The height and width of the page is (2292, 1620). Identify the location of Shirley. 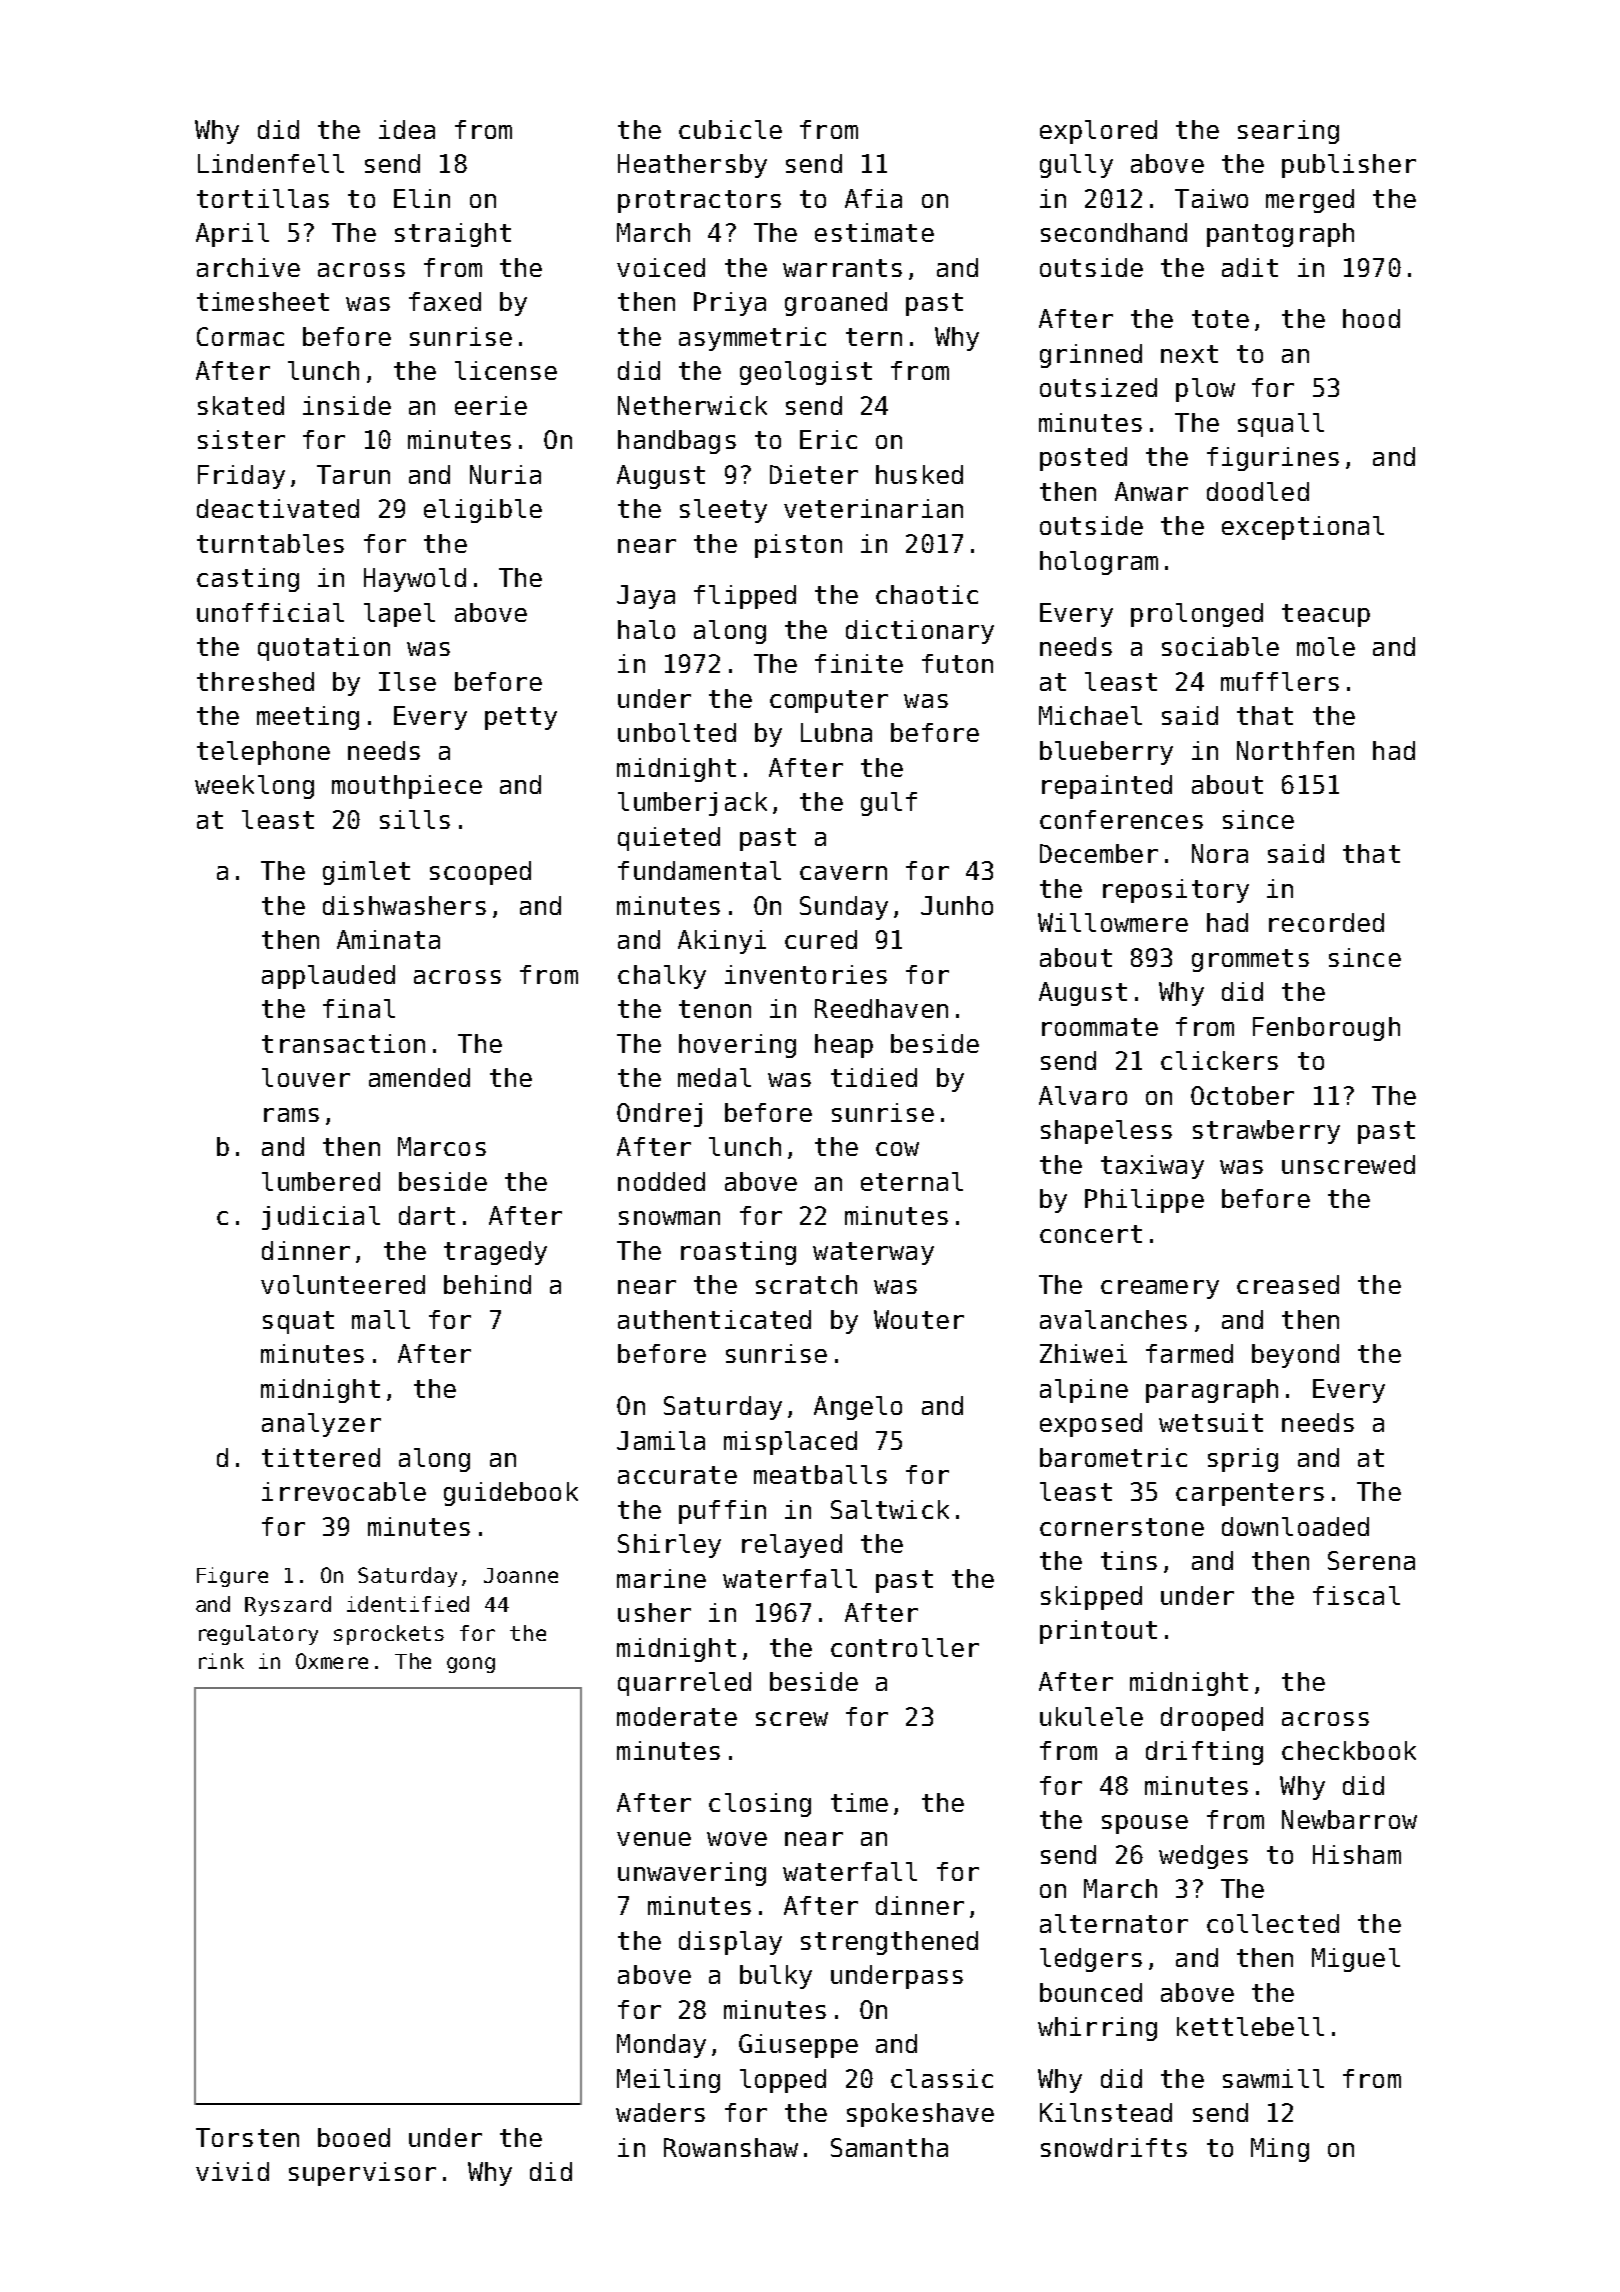
(669, 1546).
